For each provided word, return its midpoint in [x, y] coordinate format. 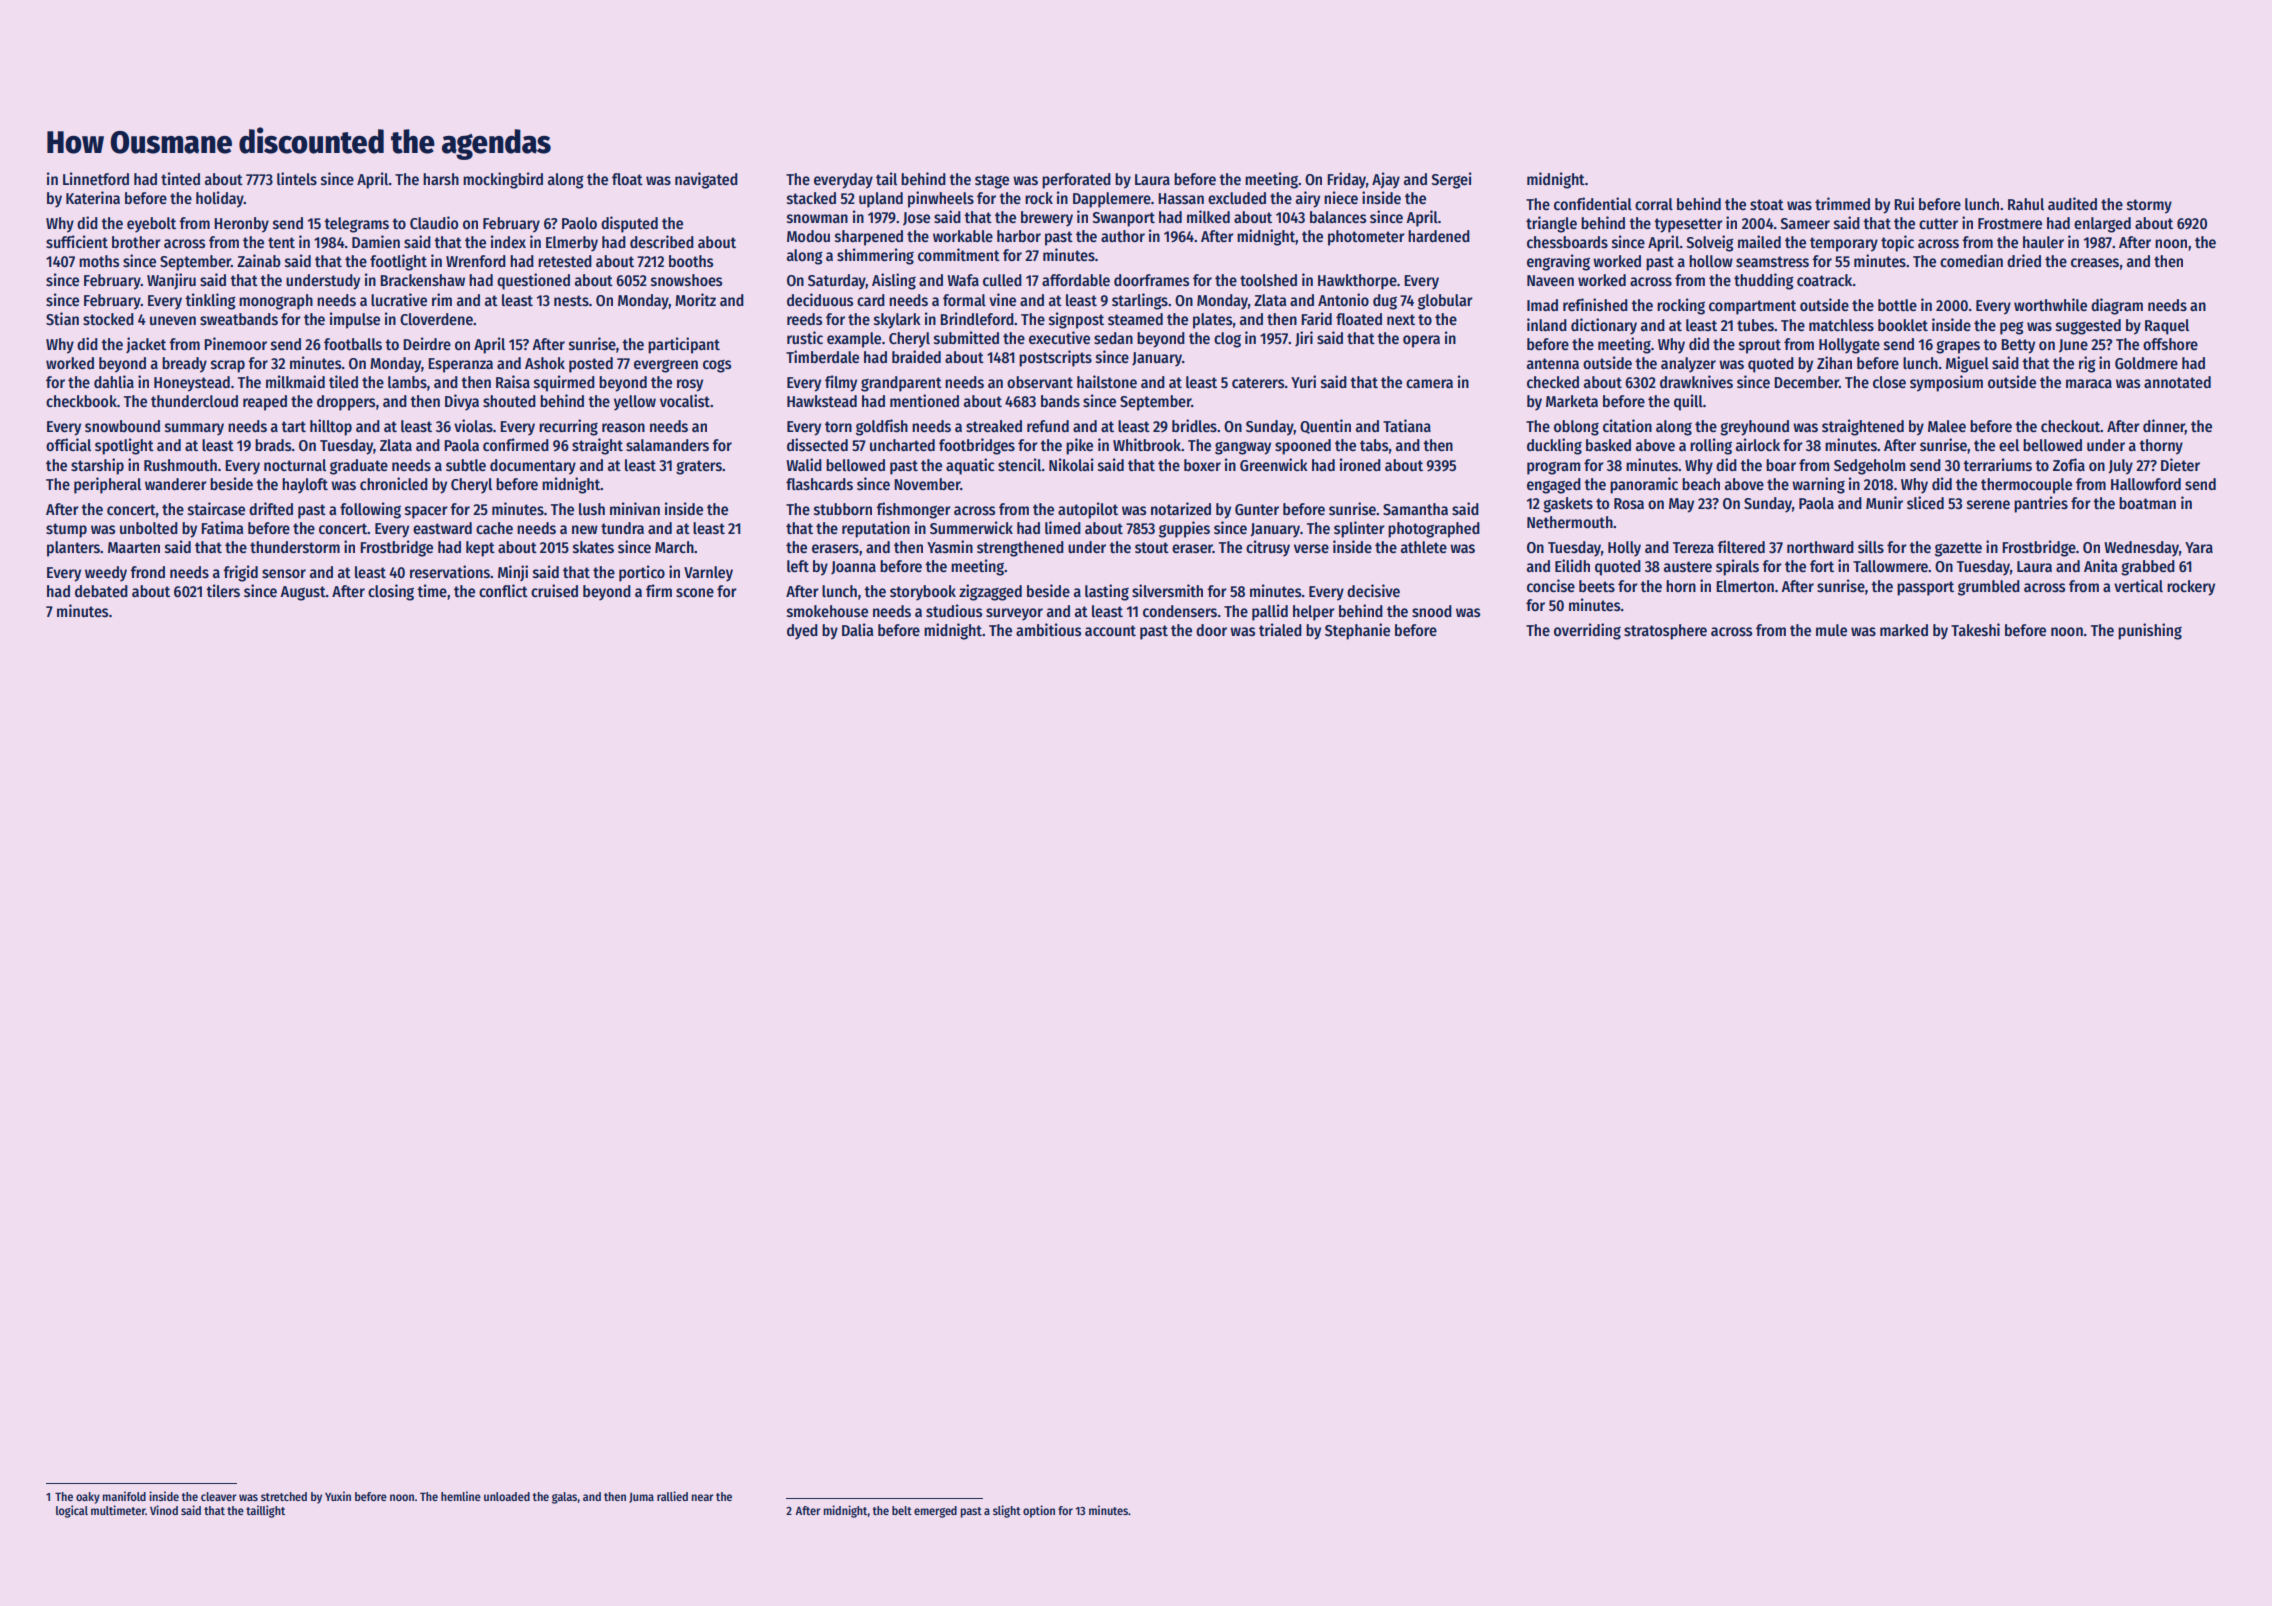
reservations [450, 572]
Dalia [857, 629]
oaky [88, 1498]
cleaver [219, 1496]
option [1039, 1511]
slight [1007, 1511]
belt [902, 1510]
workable [963, 236]
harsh [441, 179]
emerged [935, 1512]
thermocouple [2026, 486]
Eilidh [1572, 565]
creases [2095, 263]
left [798, 566]
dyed [802, 632]
